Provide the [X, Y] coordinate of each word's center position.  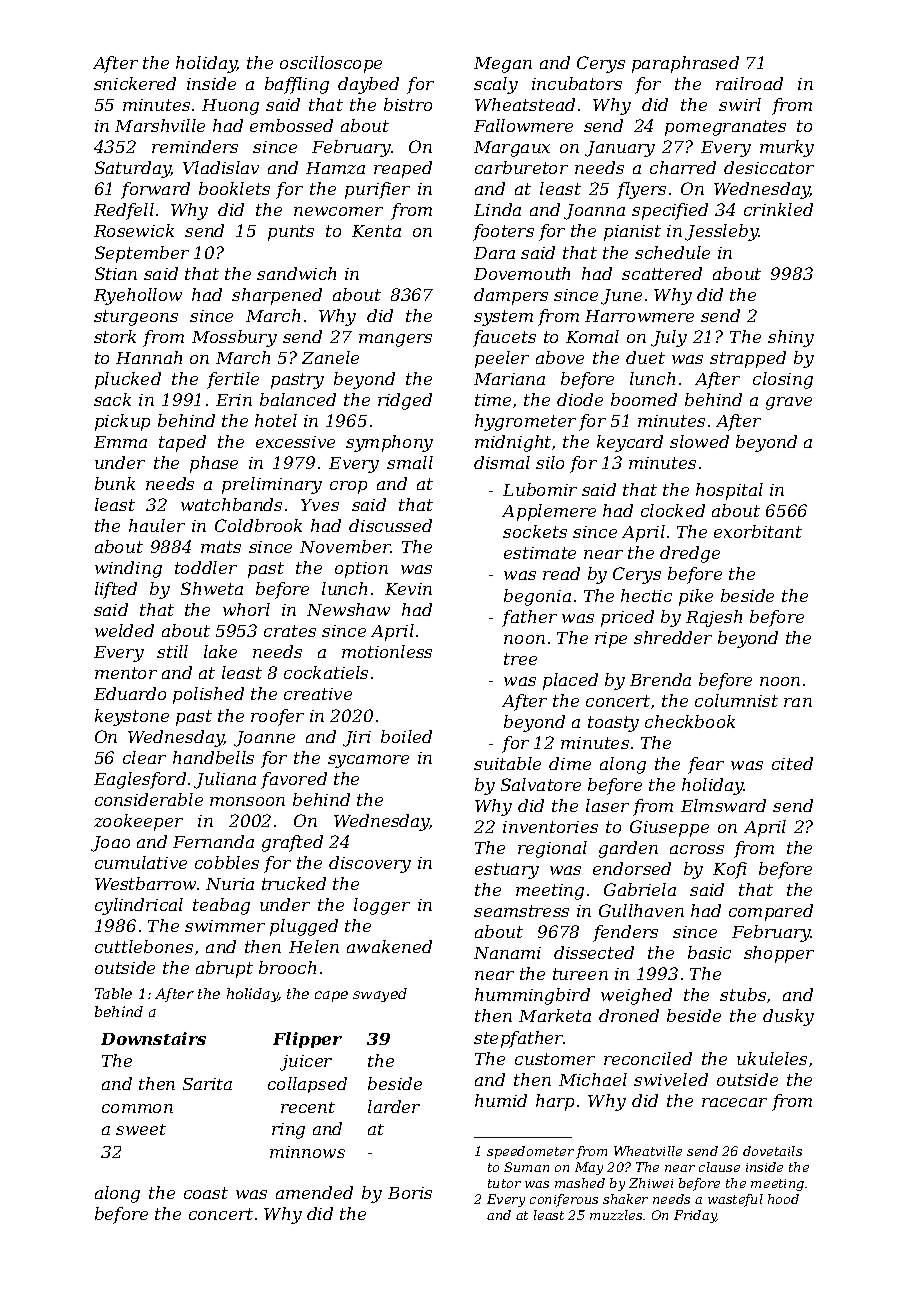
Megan [503, 65]
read [561, 573]
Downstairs [153, 1038]
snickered [135, 83]
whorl [246, 609]
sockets [535, 531]
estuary [507, 871]
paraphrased [685, 64]
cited [792, 763]
